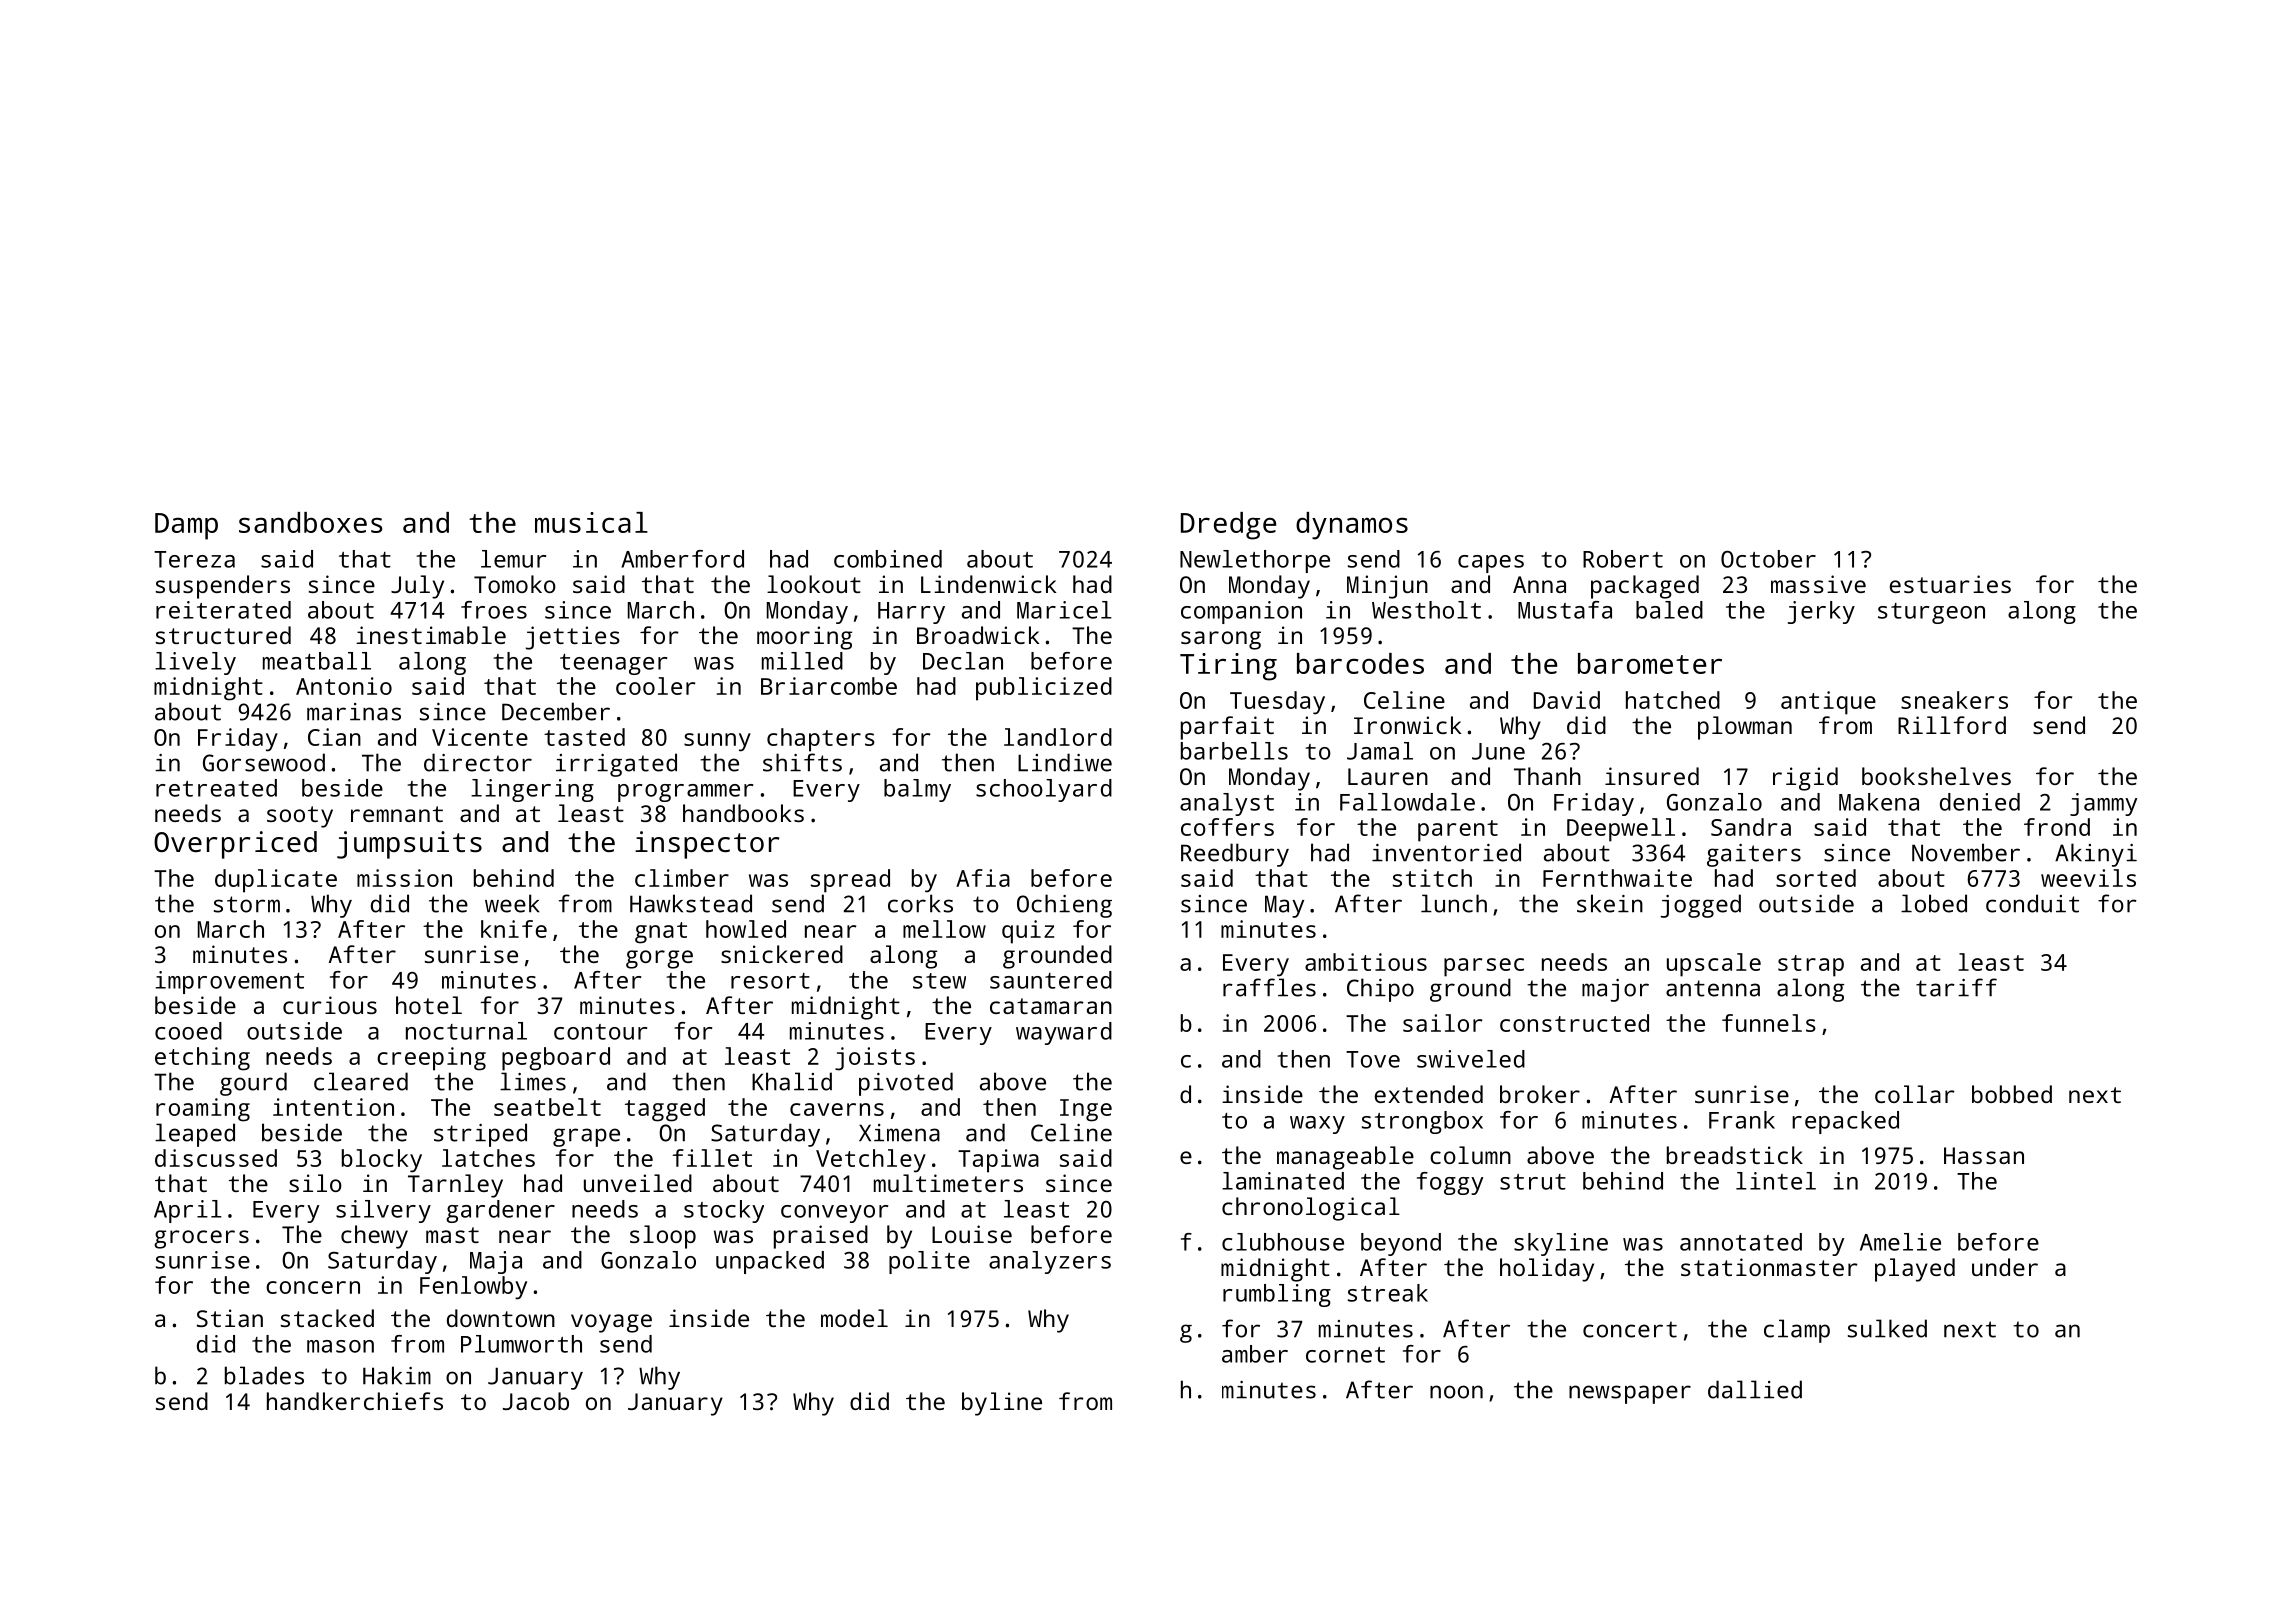 This image has height=1620, width=2292. Describe the element at coordinates (310, 522) in the image. I see `sandboxes` at that location.
